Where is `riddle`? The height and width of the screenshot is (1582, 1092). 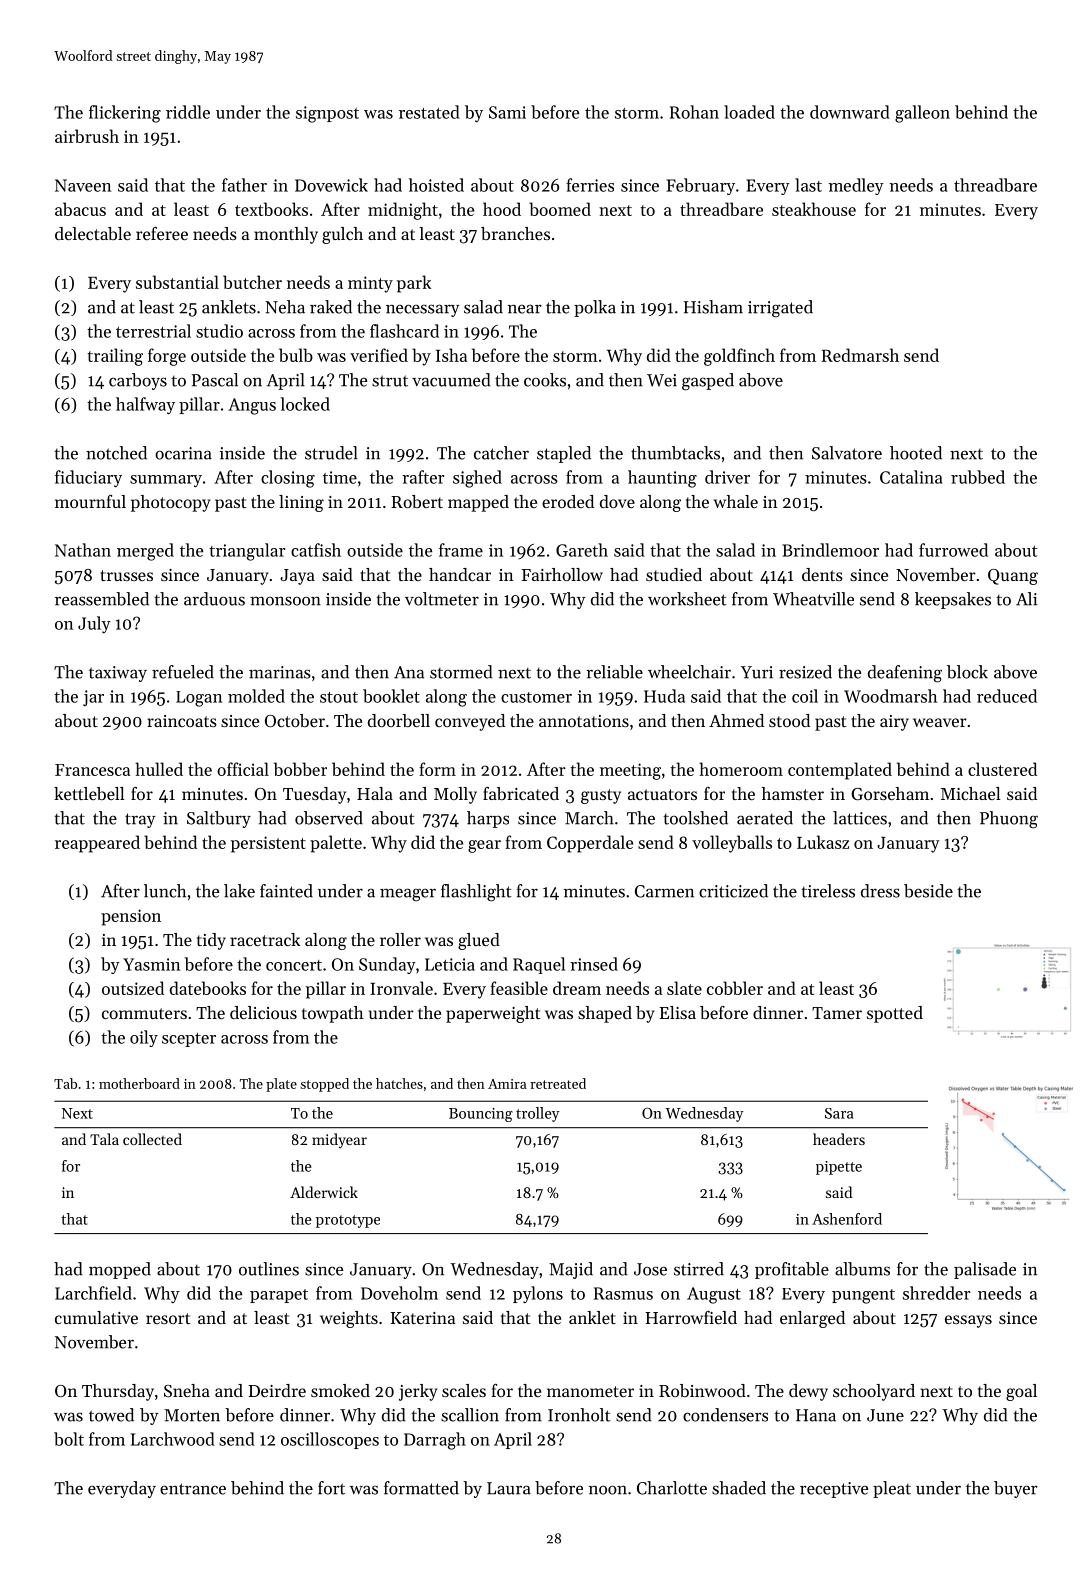
riddle is located at coordinates (188, 112).
